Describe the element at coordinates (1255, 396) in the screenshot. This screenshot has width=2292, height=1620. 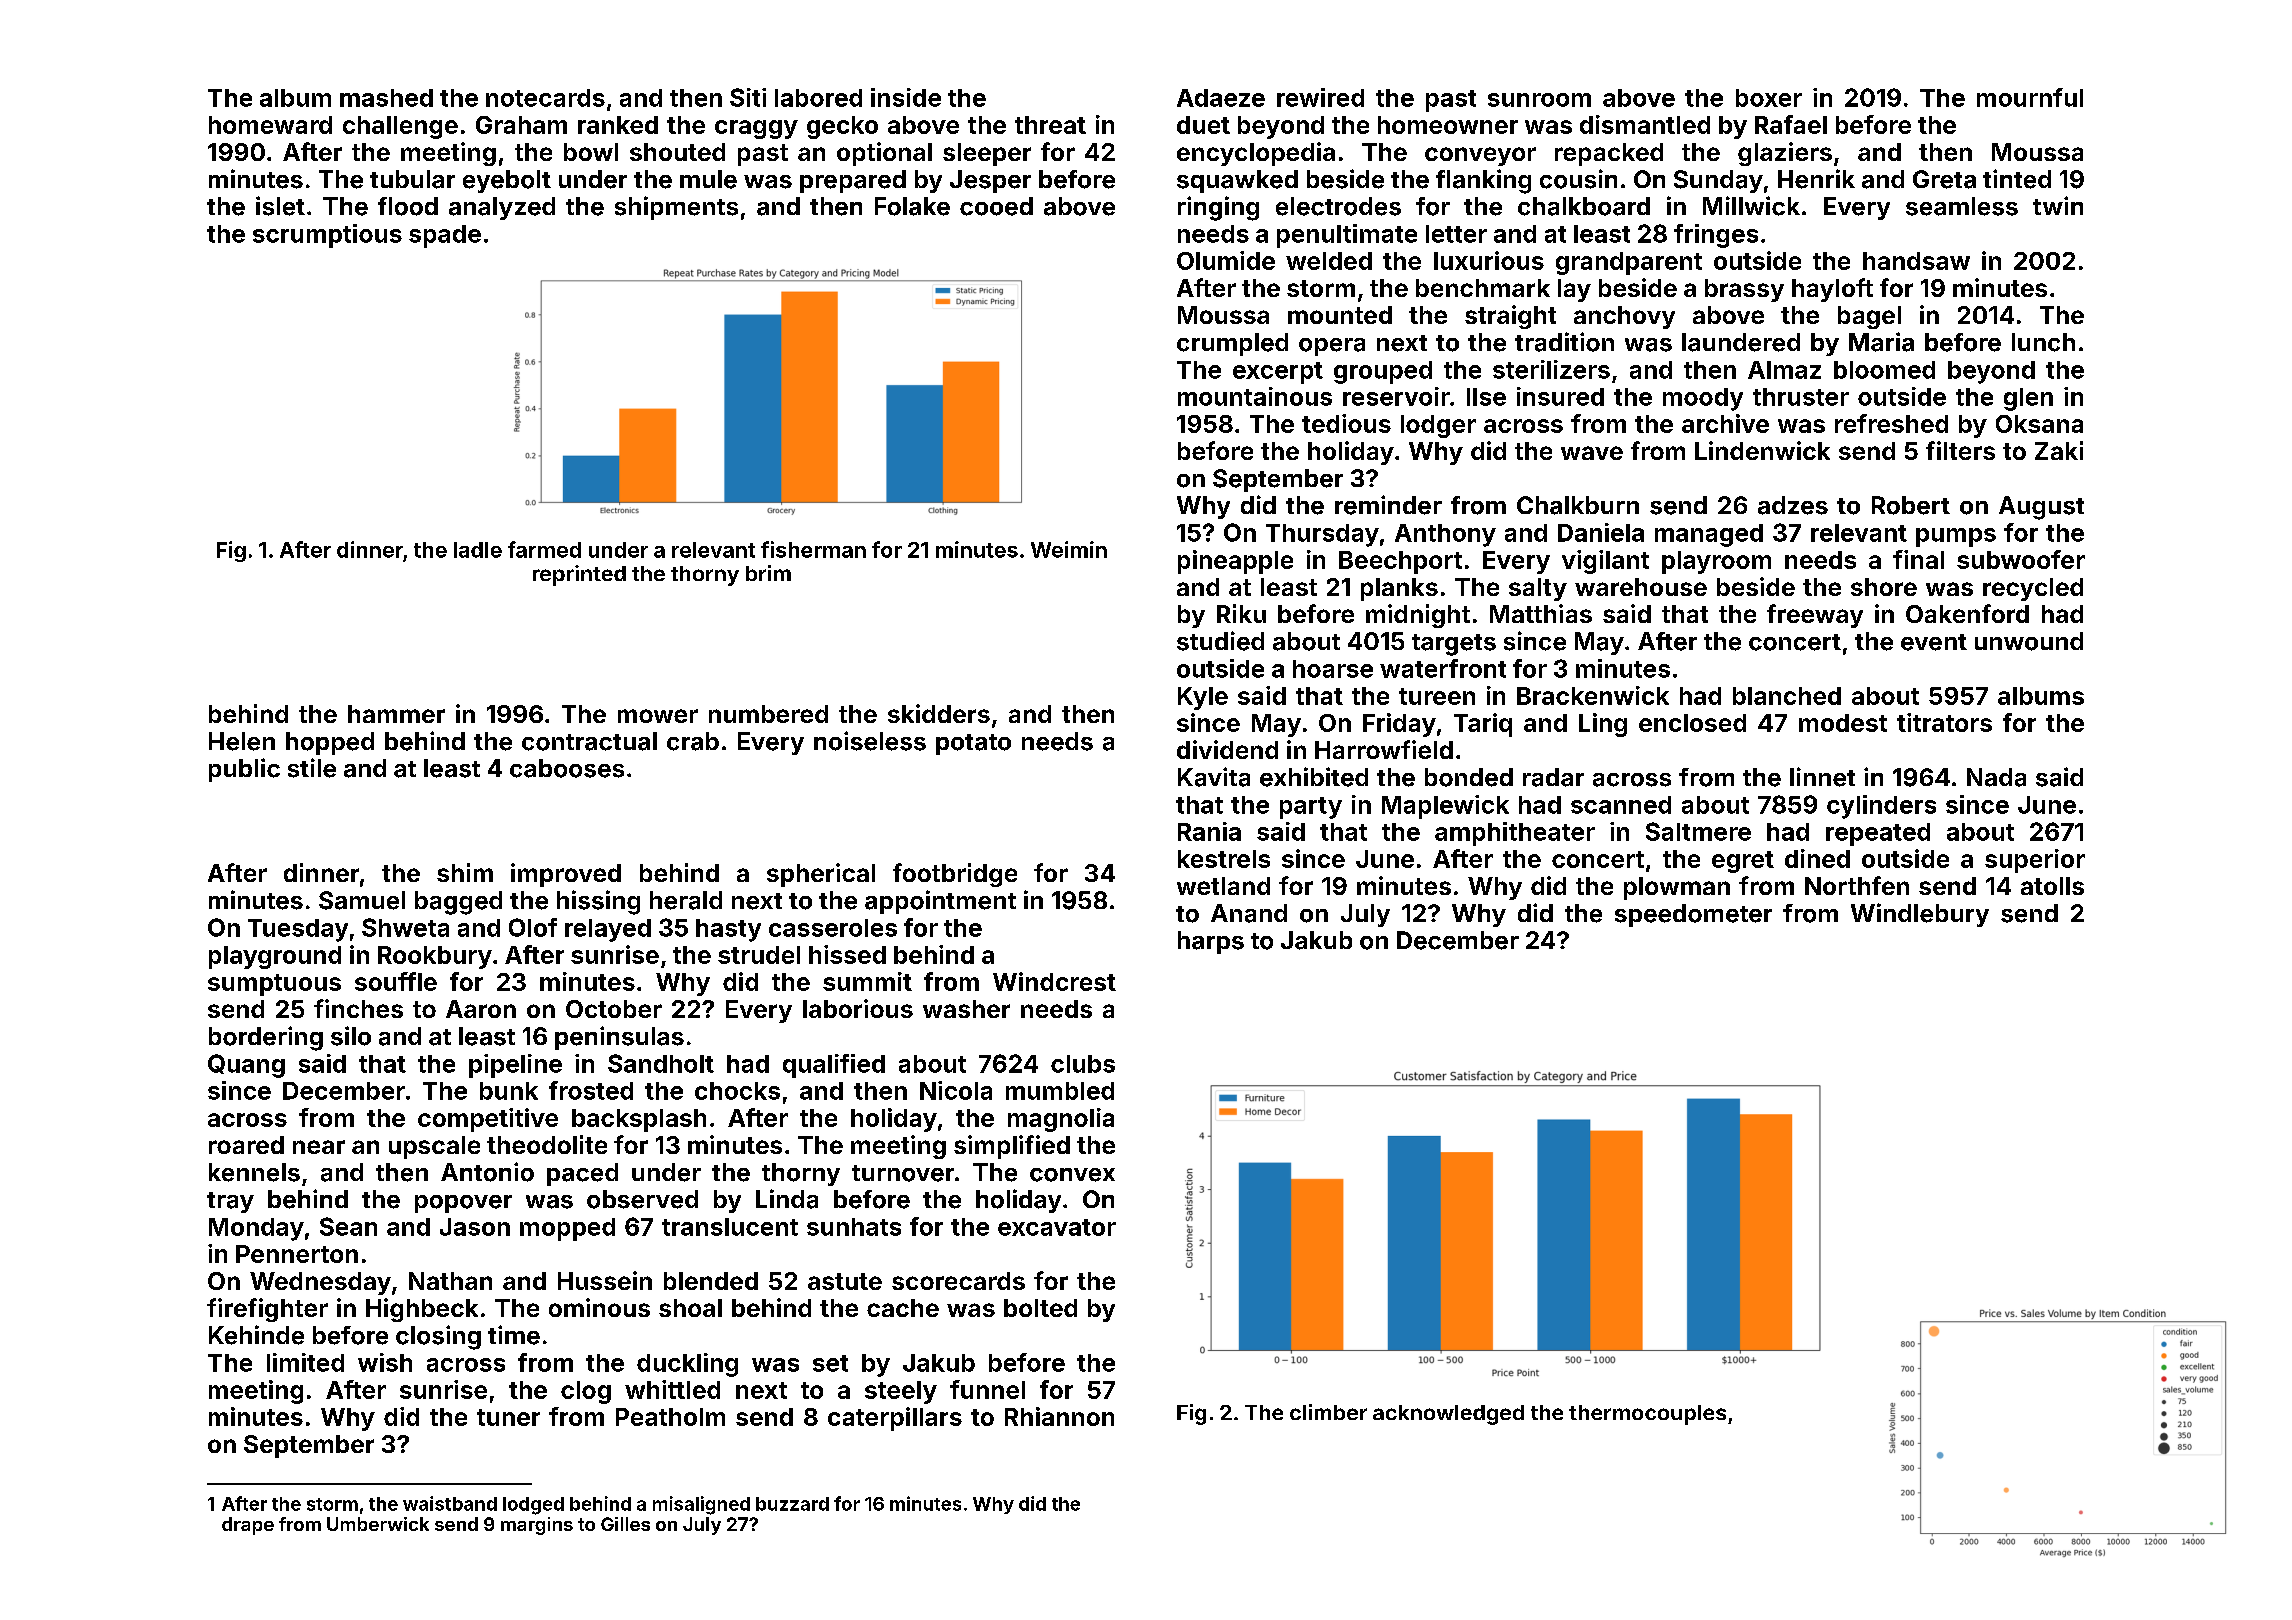
I see `mountainous` at that location.
